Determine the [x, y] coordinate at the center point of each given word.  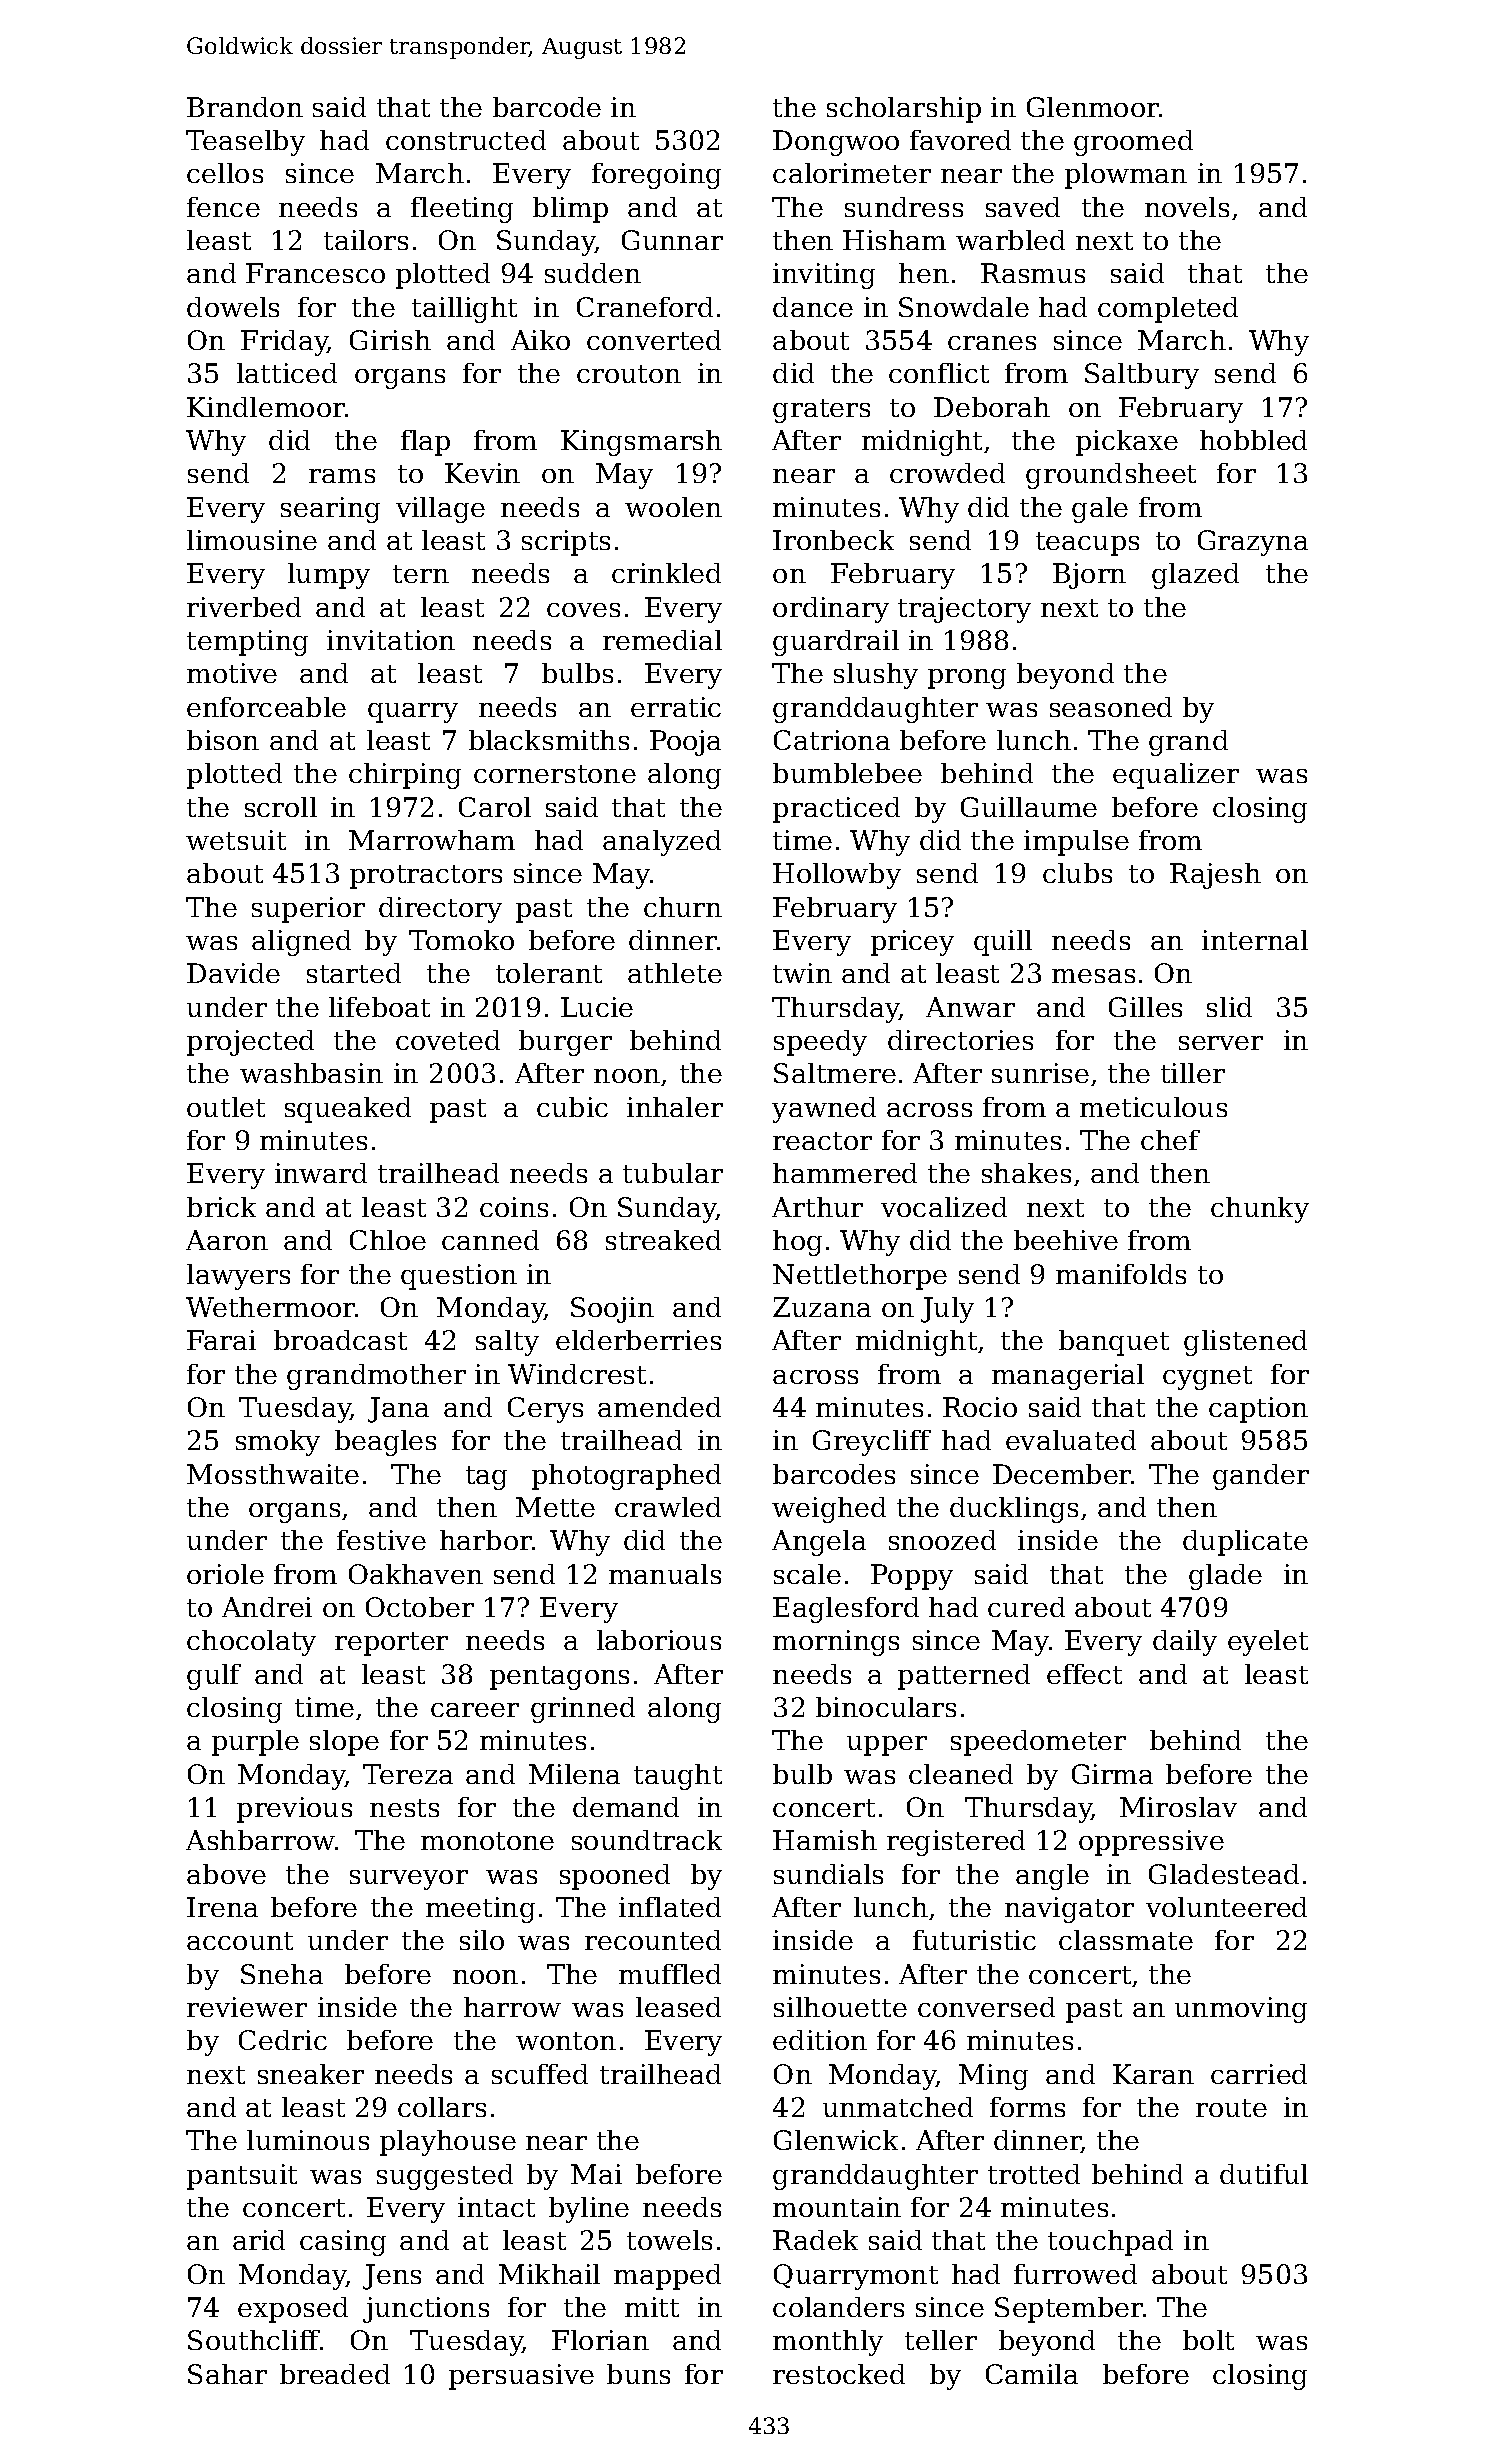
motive [232, 673]
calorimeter [852, 173]
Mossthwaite [273, 1474]
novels [1187, 207]
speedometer [1038, 1743]
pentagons [559, 1678]
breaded [335, 2374]
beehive [1066, 1240]
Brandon [245, 107]
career [475, 1710]
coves [583, 610]
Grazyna [1253, 543]
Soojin [612, 1310]
